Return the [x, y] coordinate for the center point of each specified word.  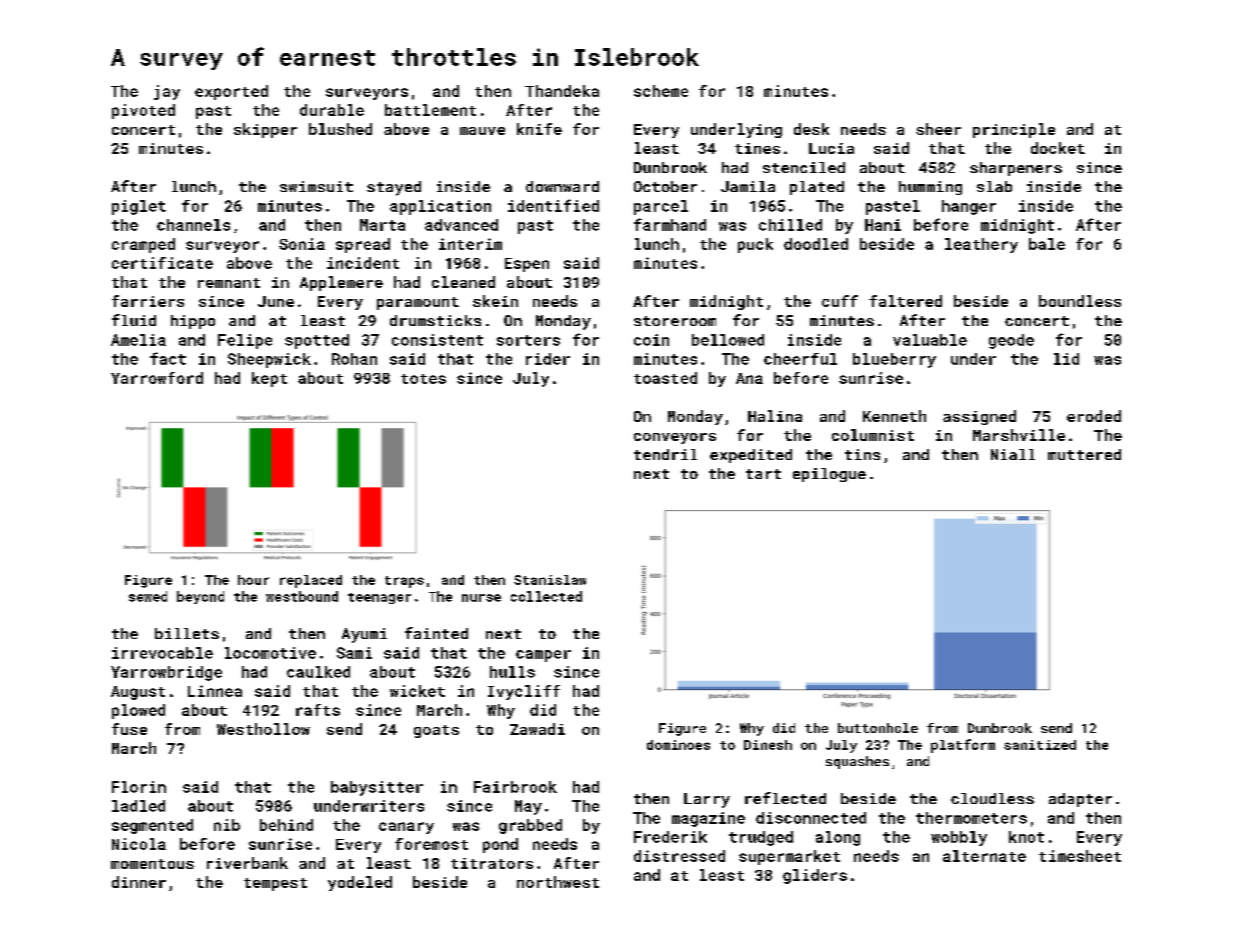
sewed [148, 596]
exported [231, 92]
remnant [229, 283]
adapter [1080, 800]
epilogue [829, 475]
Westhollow [263, 729]
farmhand [670, 224]
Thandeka [562, 91]
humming [930, 188]
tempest [275, 884]
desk [811, 129]
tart [763, 474]
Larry [707, 800]
